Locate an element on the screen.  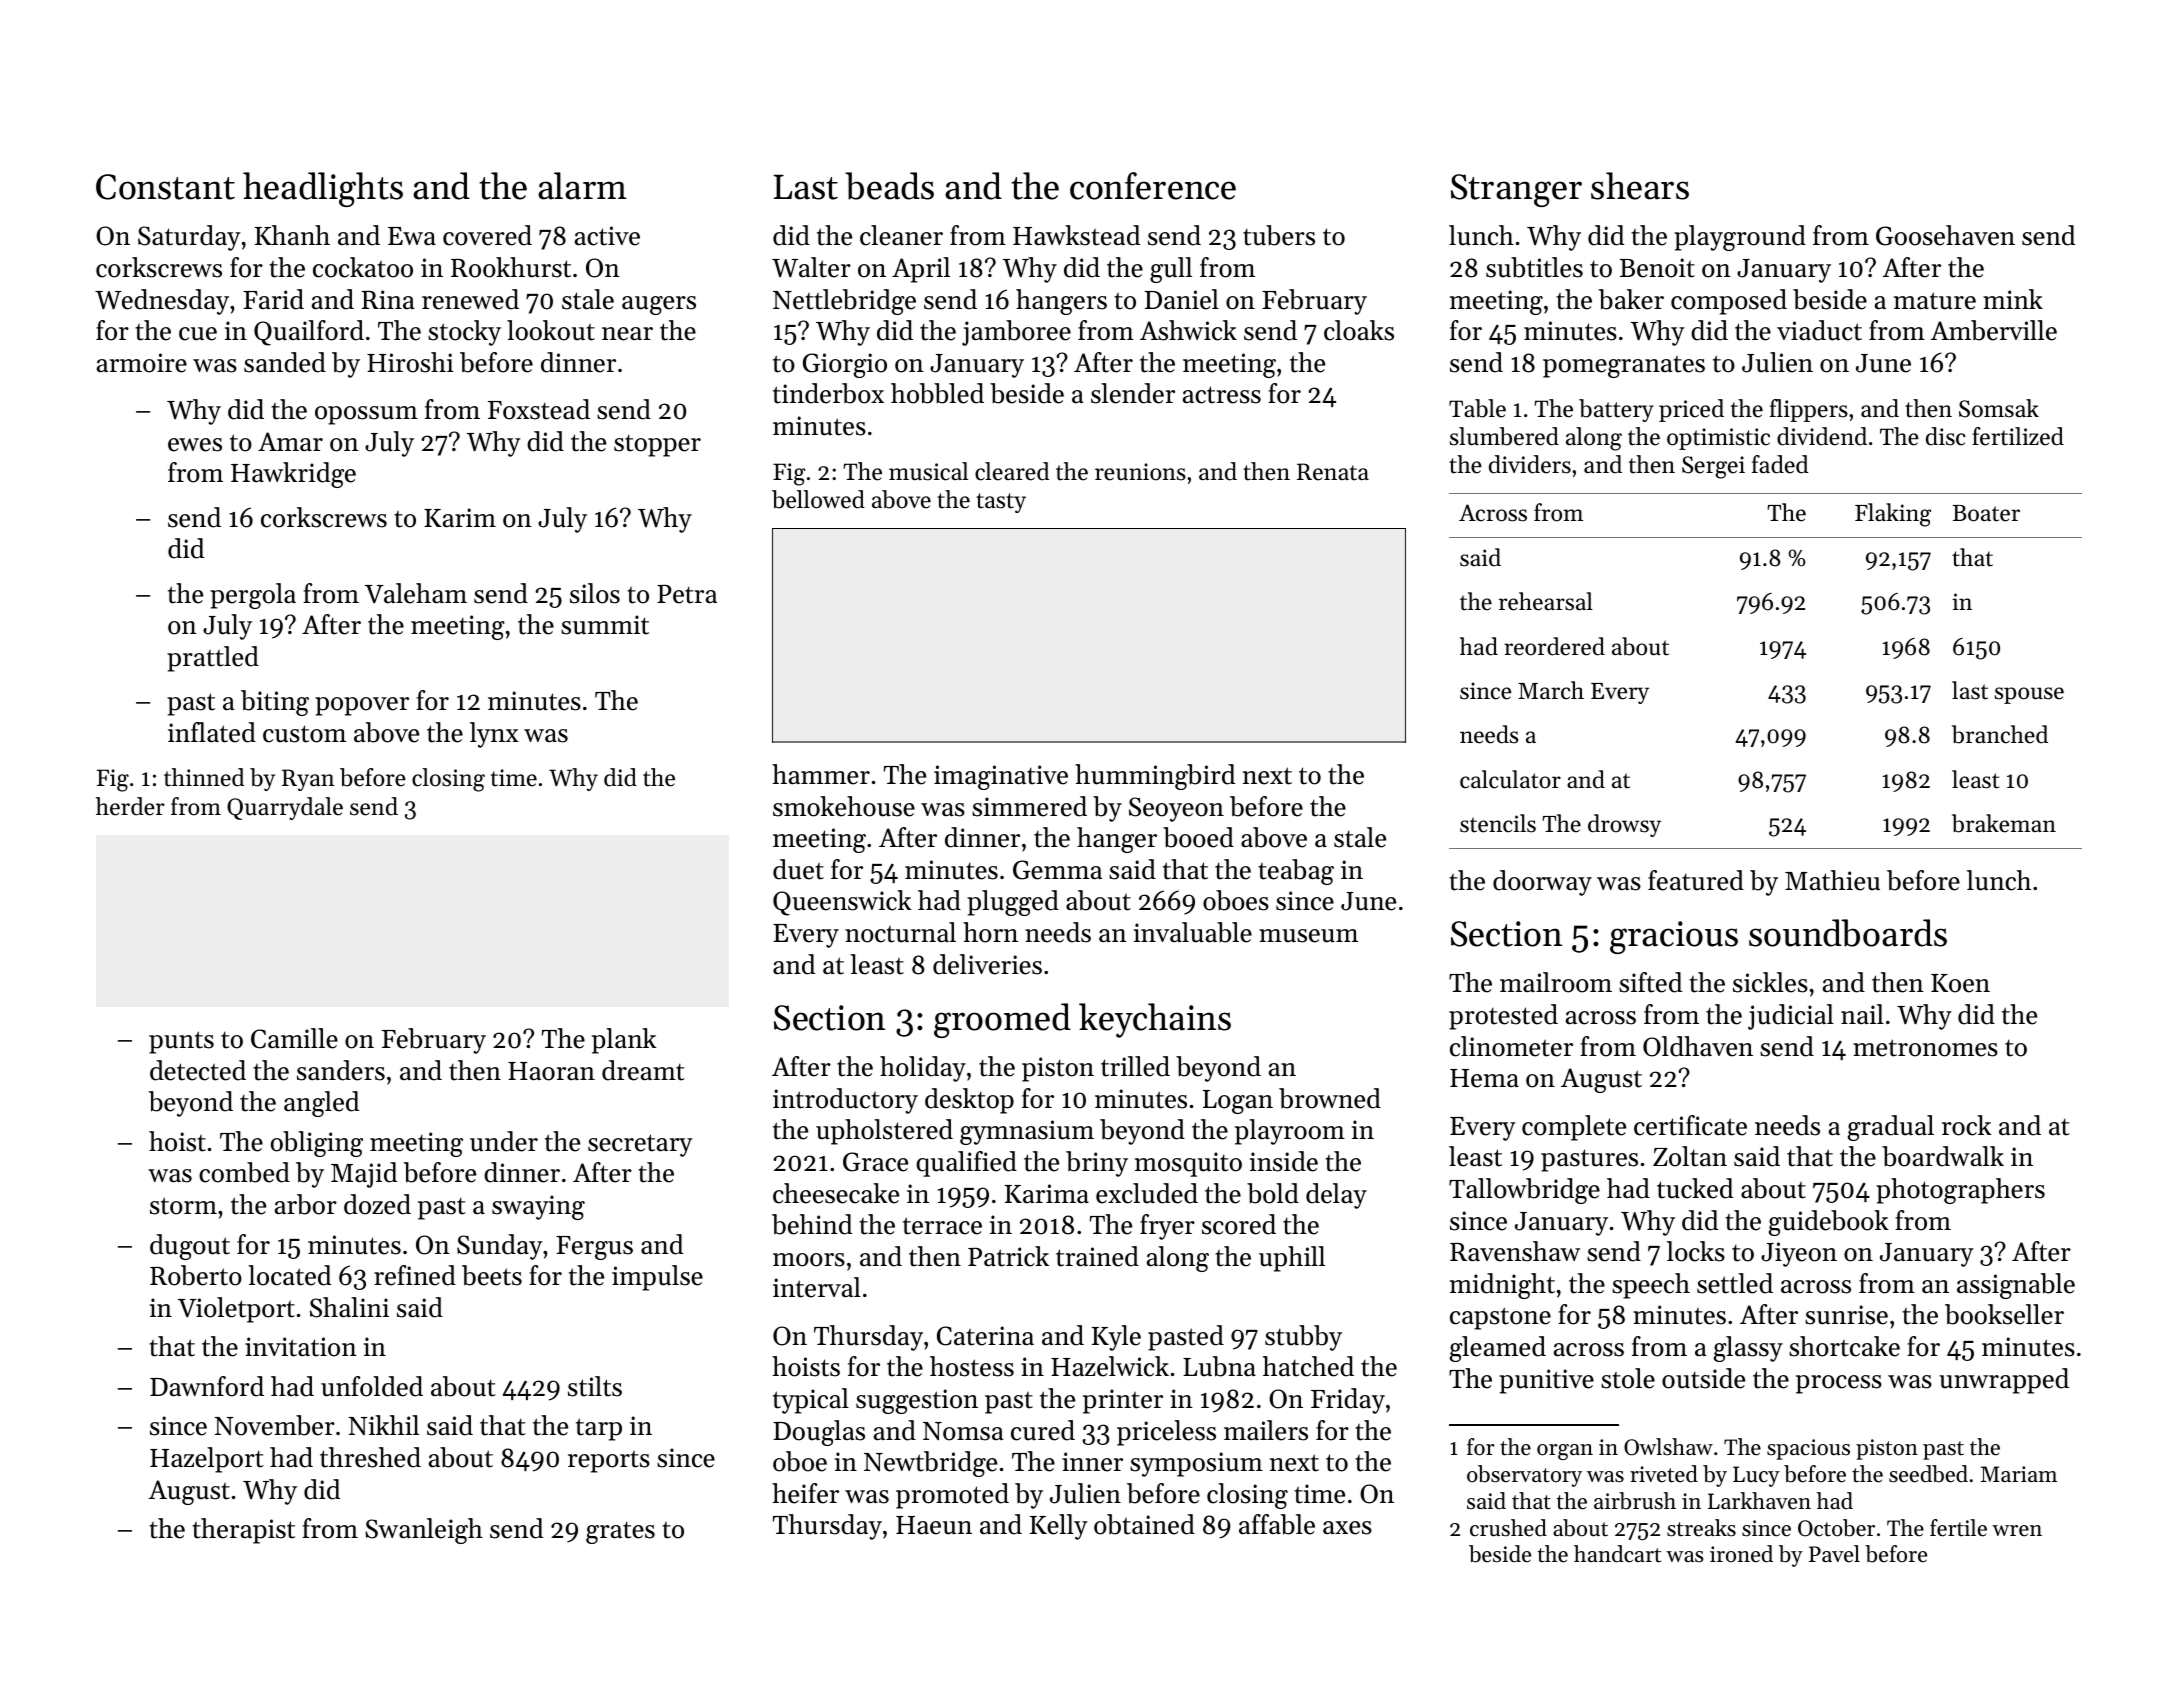
punts is located at coordinates (181, 1042).
